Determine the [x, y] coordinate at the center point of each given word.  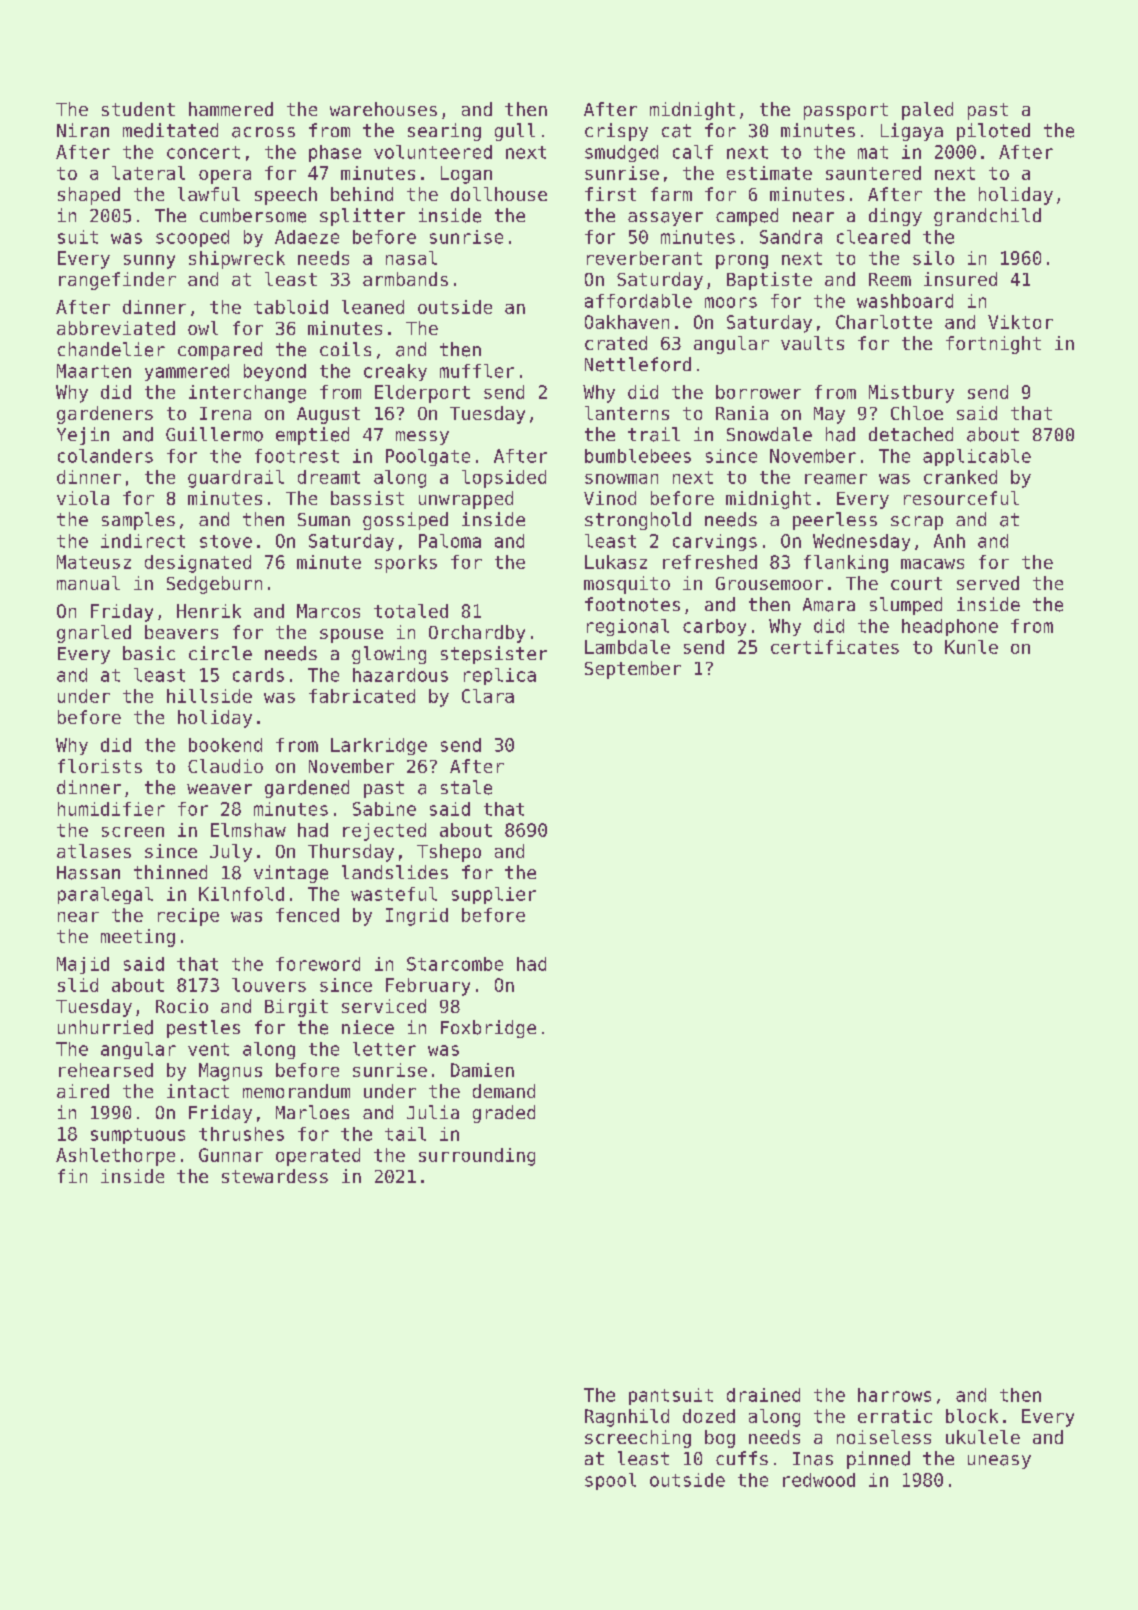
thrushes [241, 1134]
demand [504, 1091]
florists [100, 766]
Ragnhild [627, 1418]
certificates [835, 647]
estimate [769, 173]
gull [515, 132]
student [138, 109]
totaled [411, 611]
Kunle [971, 647]
